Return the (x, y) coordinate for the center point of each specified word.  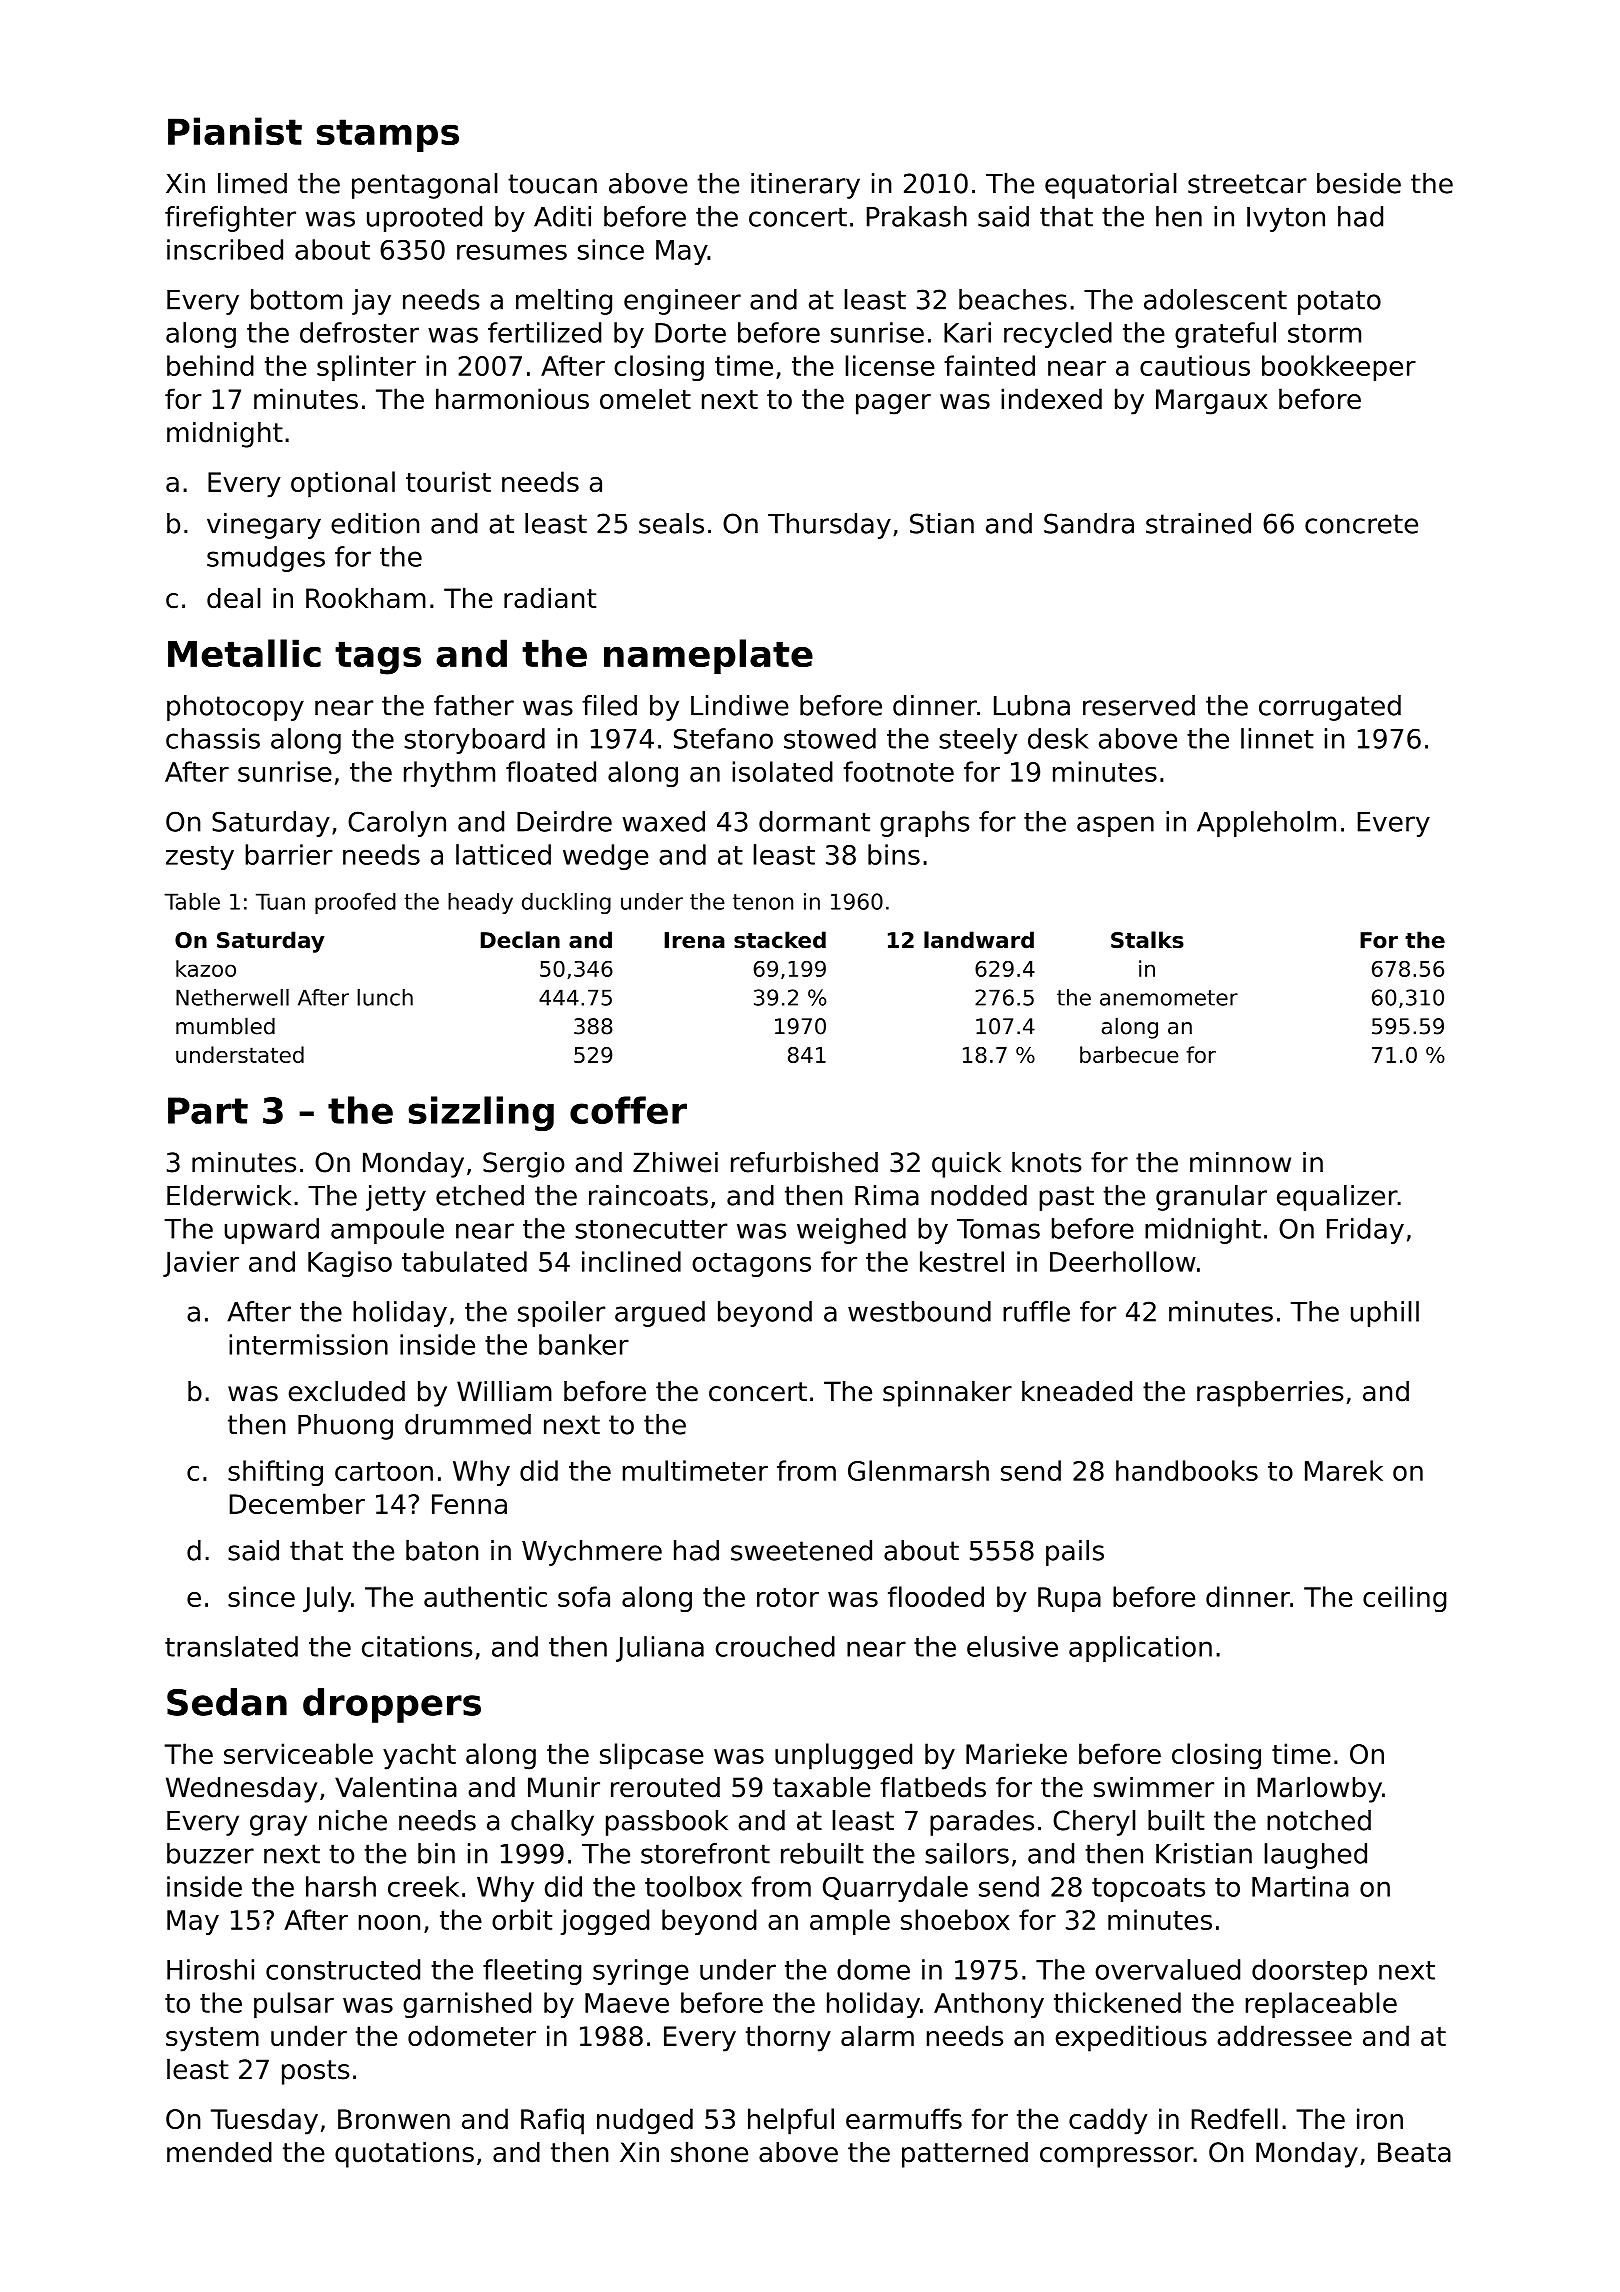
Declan (520, 940)
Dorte (690, 333)
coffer (628, 1110)
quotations (404, 2155)
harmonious (512, 398)
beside (1359, 183)
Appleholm (1266, 824)
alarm (877, 2035)
